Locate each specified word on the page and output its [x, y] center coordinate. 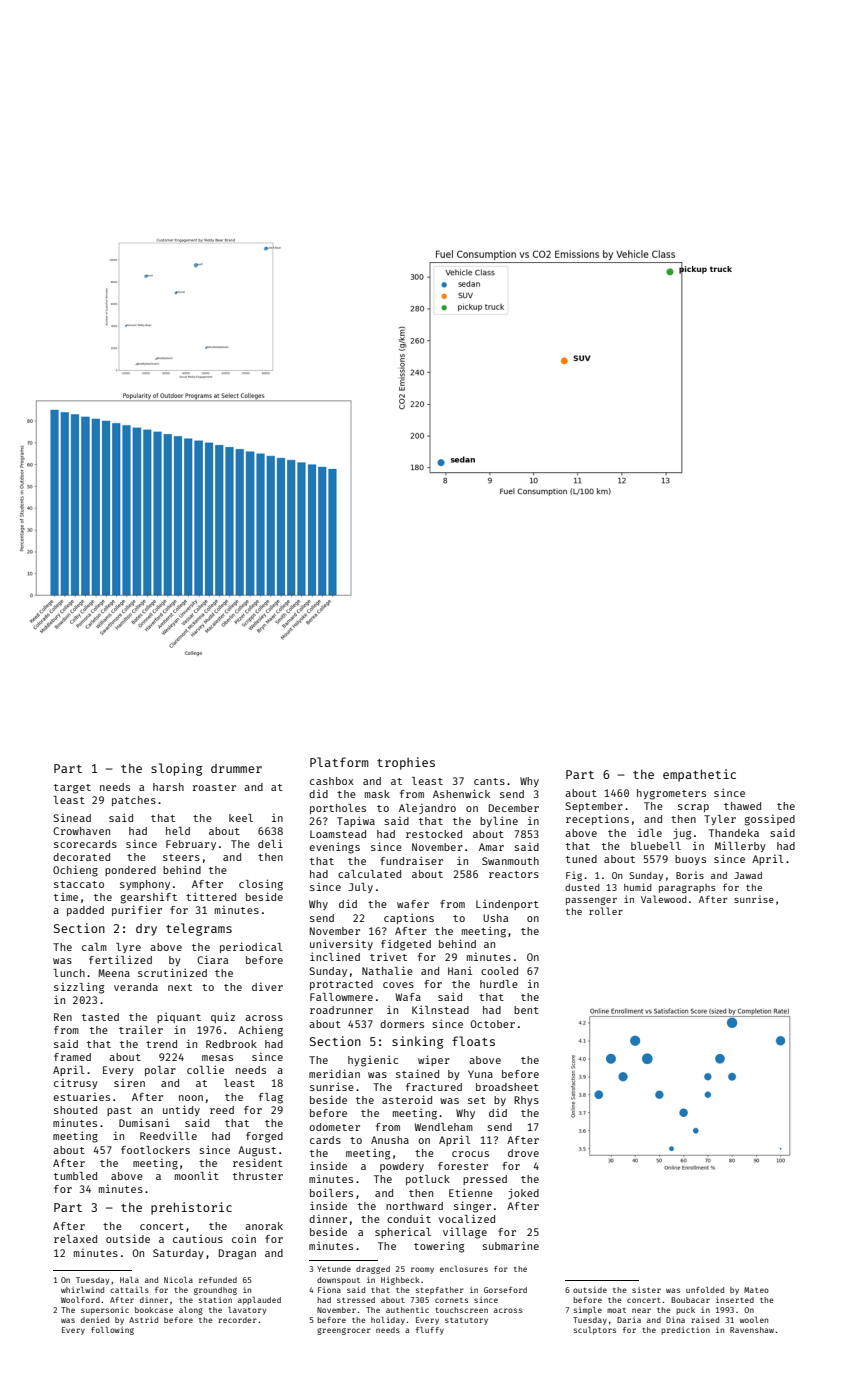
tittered [211, 896]
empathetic [699, 775]
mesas [217, 1058]
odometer [334, 1127]
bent [526, 1010]
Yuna [480, 1074]
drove [523, 1153]
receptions [597, 820]
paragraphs [687, 888]
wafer [413, 904]
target [72, 789]
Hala [129, 1280]
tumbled [75, 1176]
